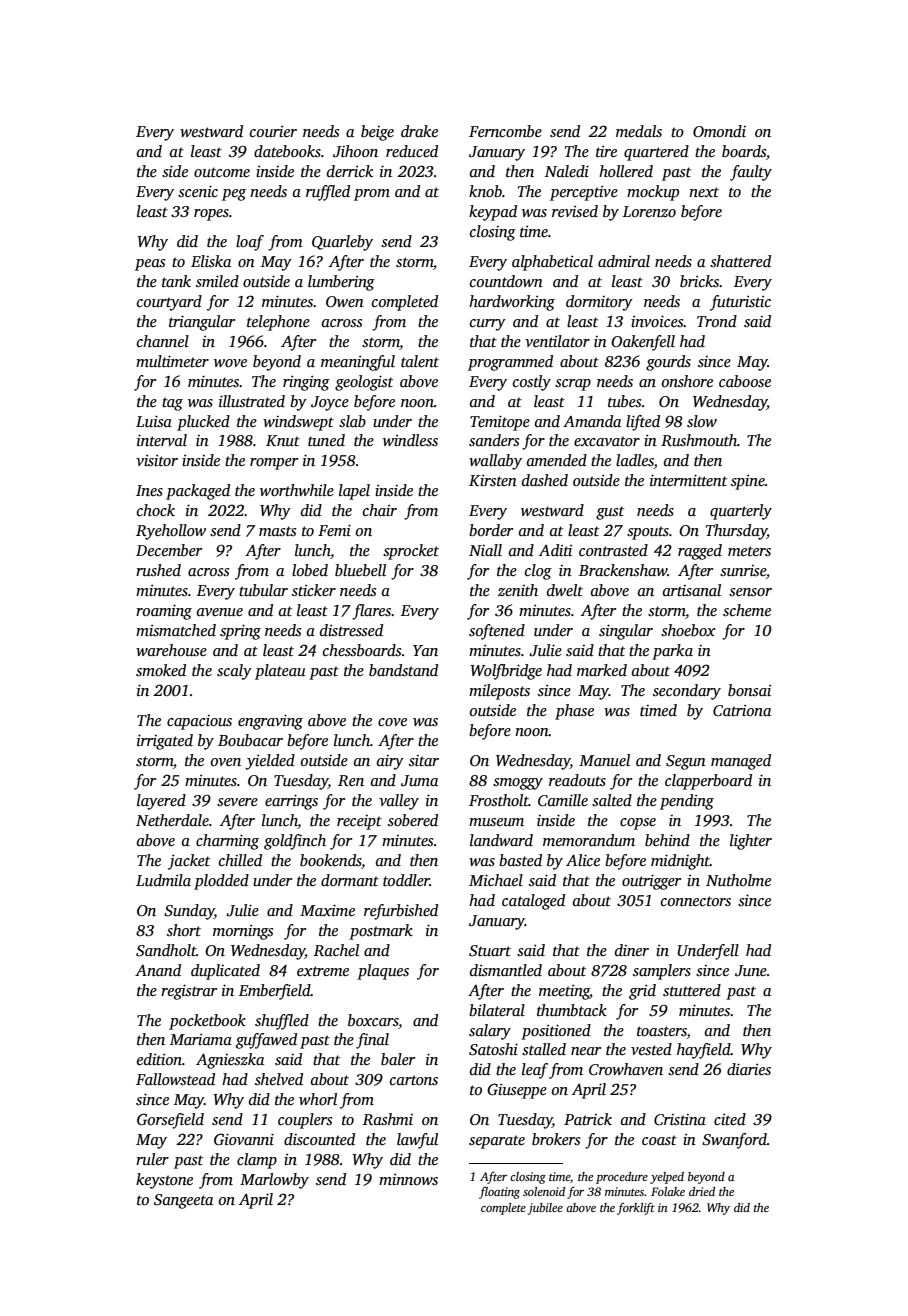 This document has height=1316, width=908. Describe the element at coordinates (401, 912) in the document. I see `refurbished` at that location.
